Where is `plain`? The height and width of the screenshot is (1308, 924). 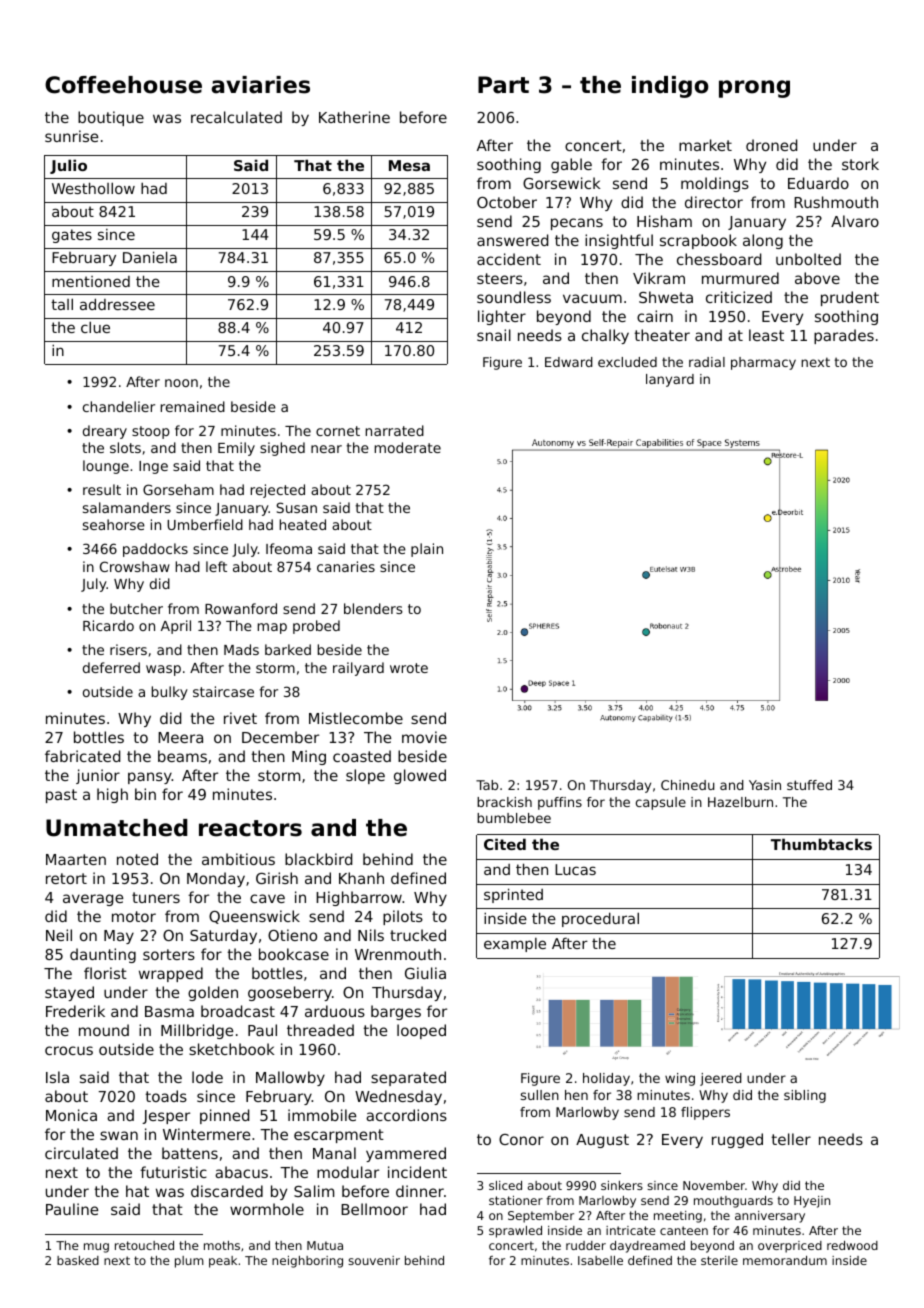
plain is located at coordinates (427, 550).
